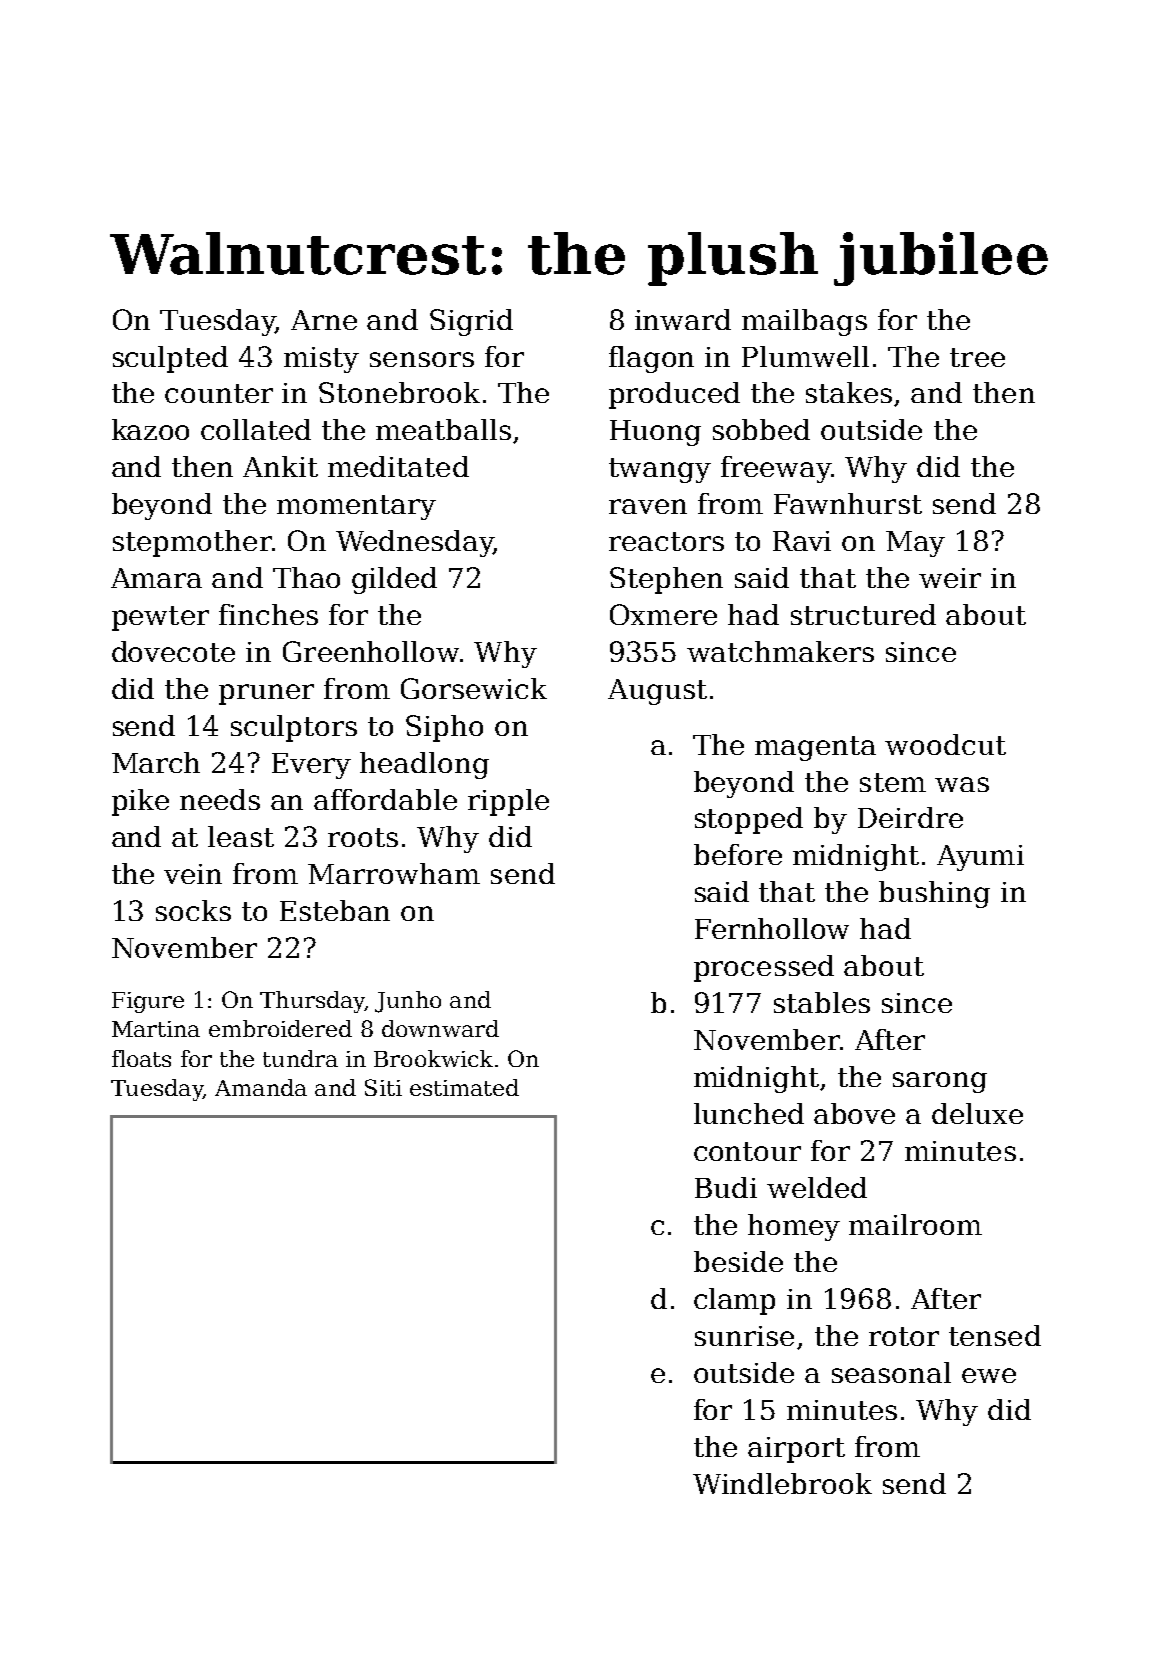 This image has height=1654, width=1165. What do you see at coordinates (995, 1335) in the image?
I see `tensed` at bounding box center [995, 1335].
